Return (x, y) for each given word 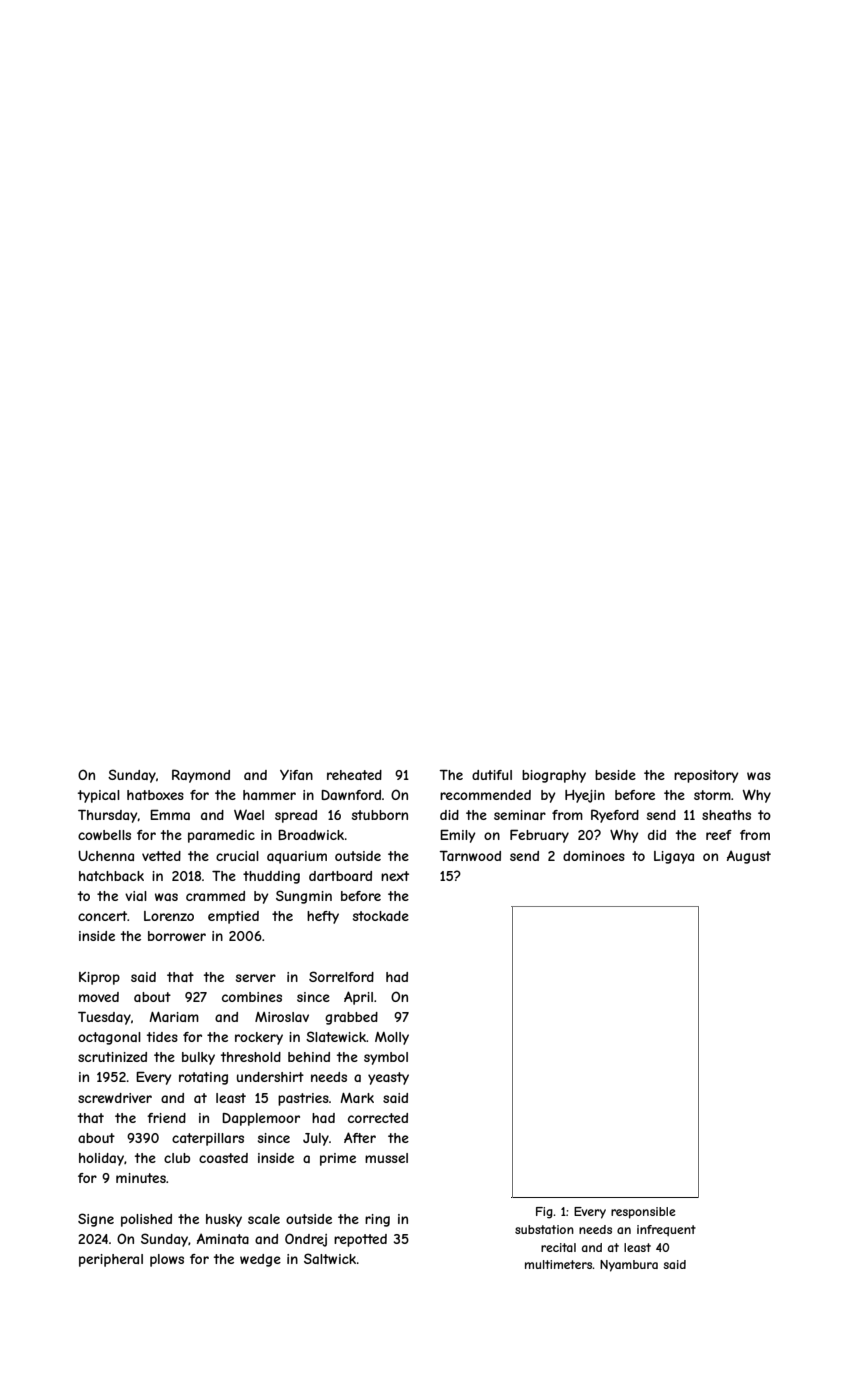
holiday (101, 1159)
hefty (323, 917)
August (749, 857)
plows (167, 1260)
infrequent (666, 1230)
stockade (381, 916)
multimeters (559, 1264)
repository (706, 776)
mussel (386, 1158)
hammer (269, 795)
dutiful (492, 775)
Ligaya (674, 857)
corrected (378, 1118)
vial (136, 896)
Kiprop (99, 978)
